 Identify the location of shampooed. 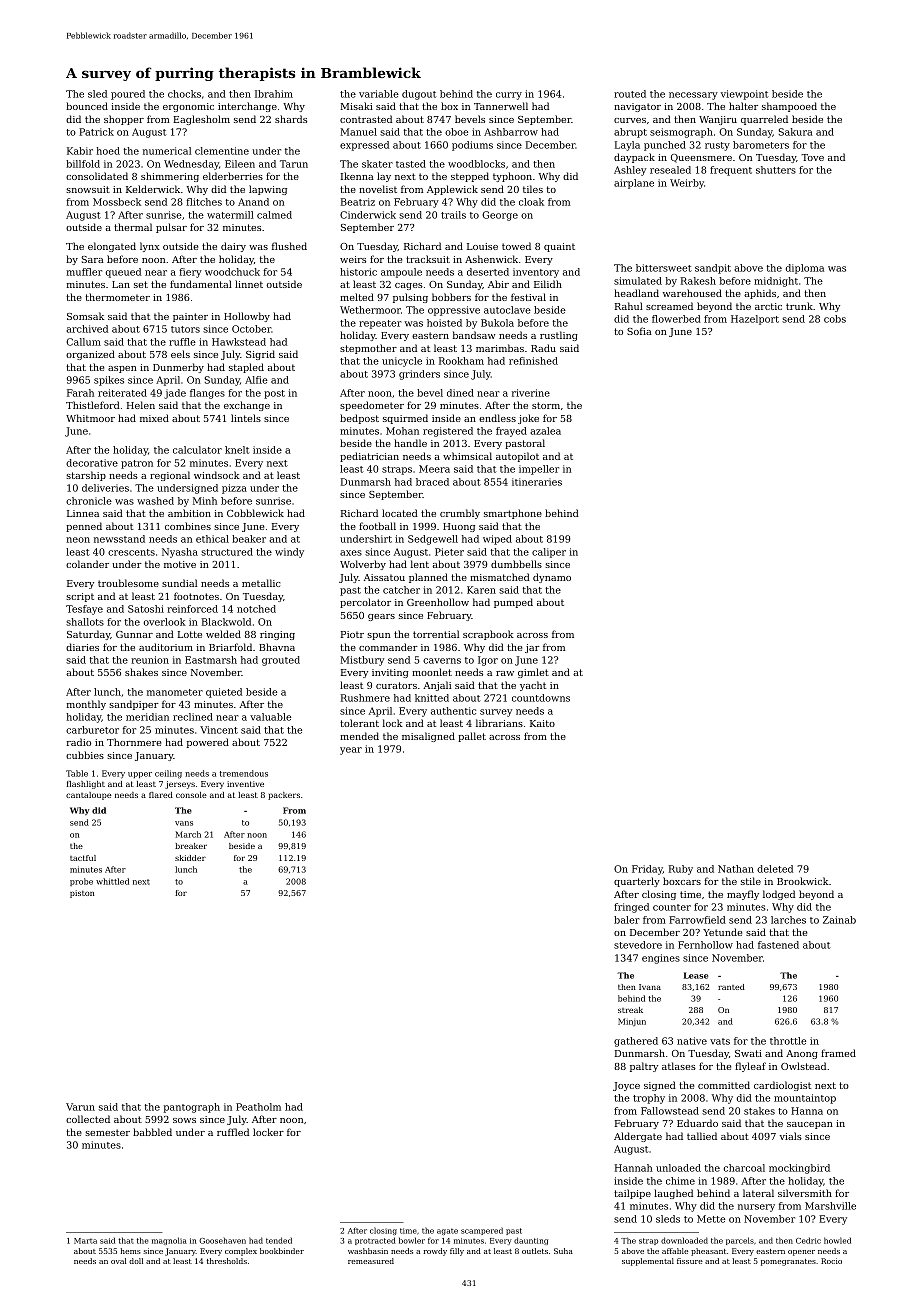
(789, 107).
